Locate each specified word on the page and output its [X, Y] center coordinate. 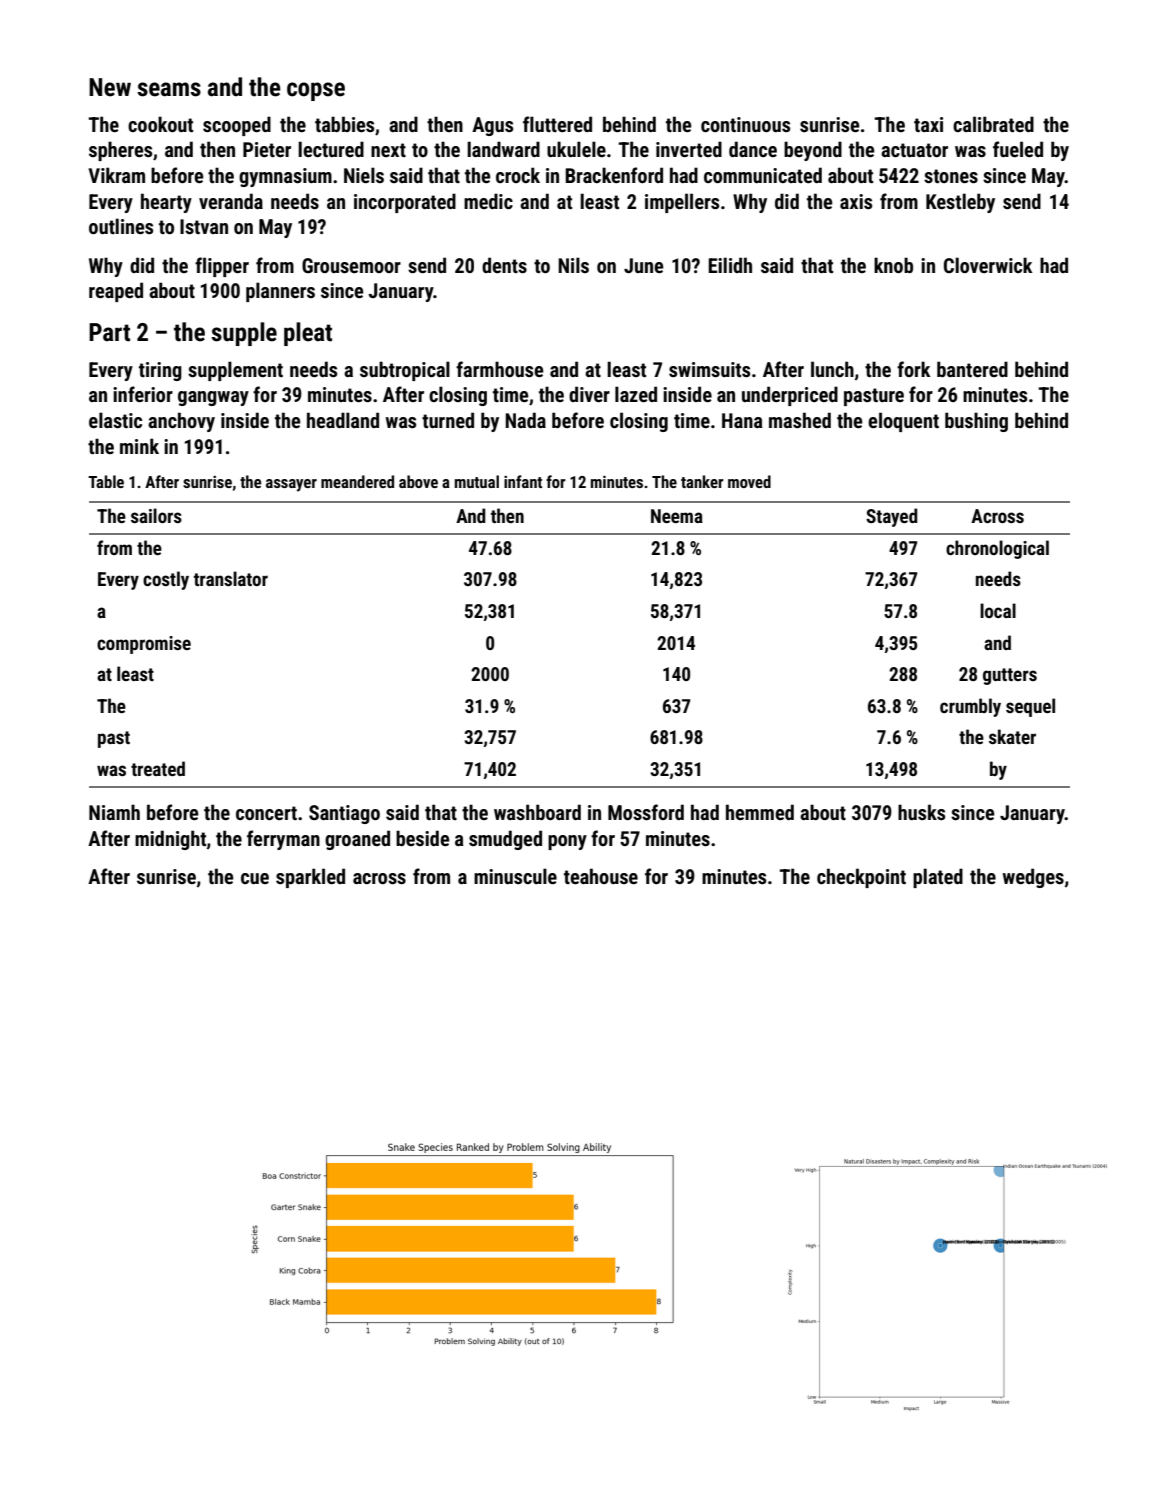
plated [938, 878]
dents [504, 265]
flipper [222, 267]
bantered [972, 369]
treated [158, 768]
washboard [537, 812]
